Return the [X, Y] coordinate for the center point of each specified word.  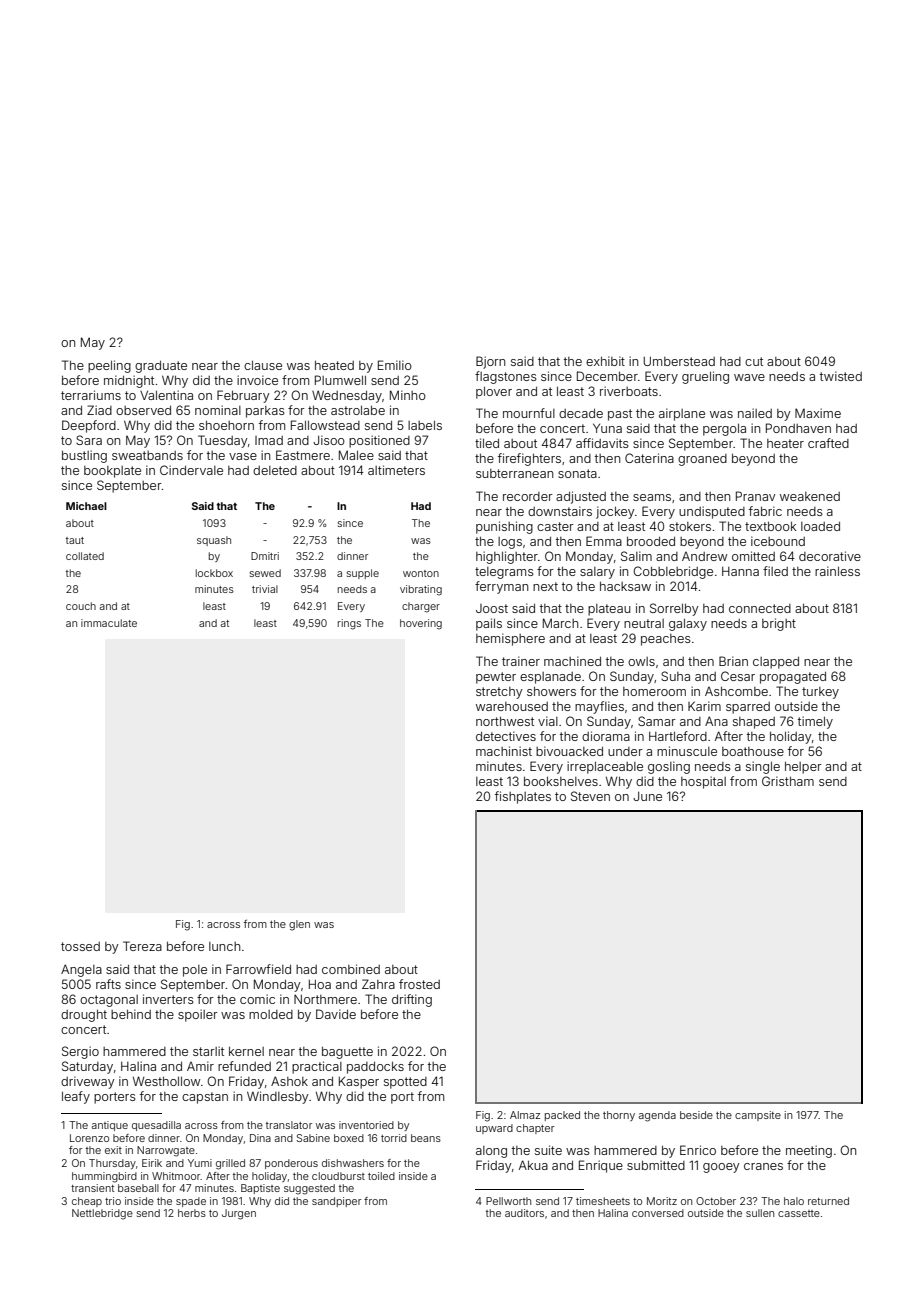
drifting [412, 1000]
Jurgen [239, 1214]
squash [214, 541]
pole [195, 971]
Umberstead [679, 361]
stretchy [499, 693]
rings [349, 624]
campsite [758, 1116]
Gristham [788, 781]
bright [779, 624]
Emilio [395, 365]
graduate [161, 367]
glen [299, 925]
